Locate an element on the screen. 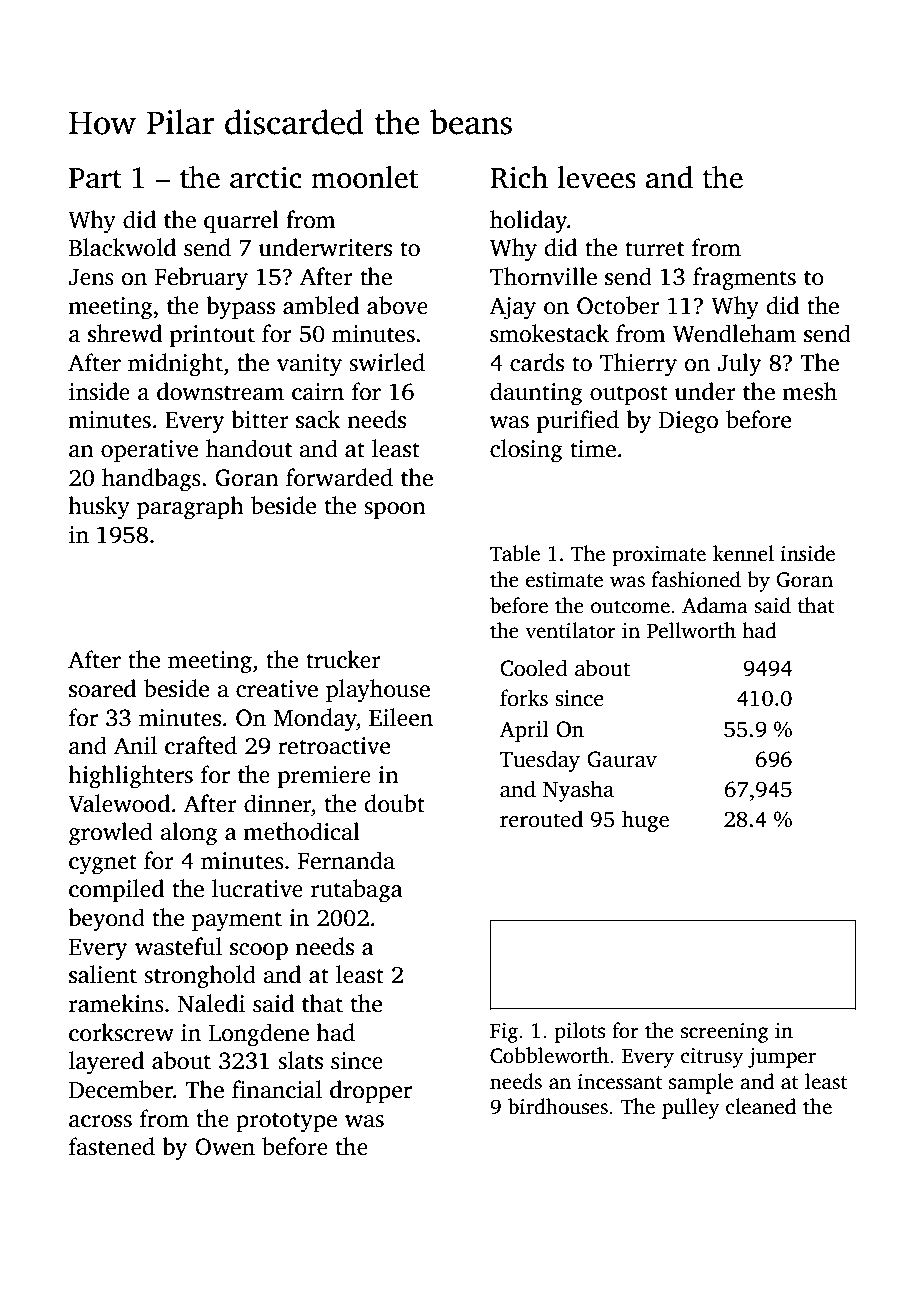  Anil is located at coordinates (135, 745).
